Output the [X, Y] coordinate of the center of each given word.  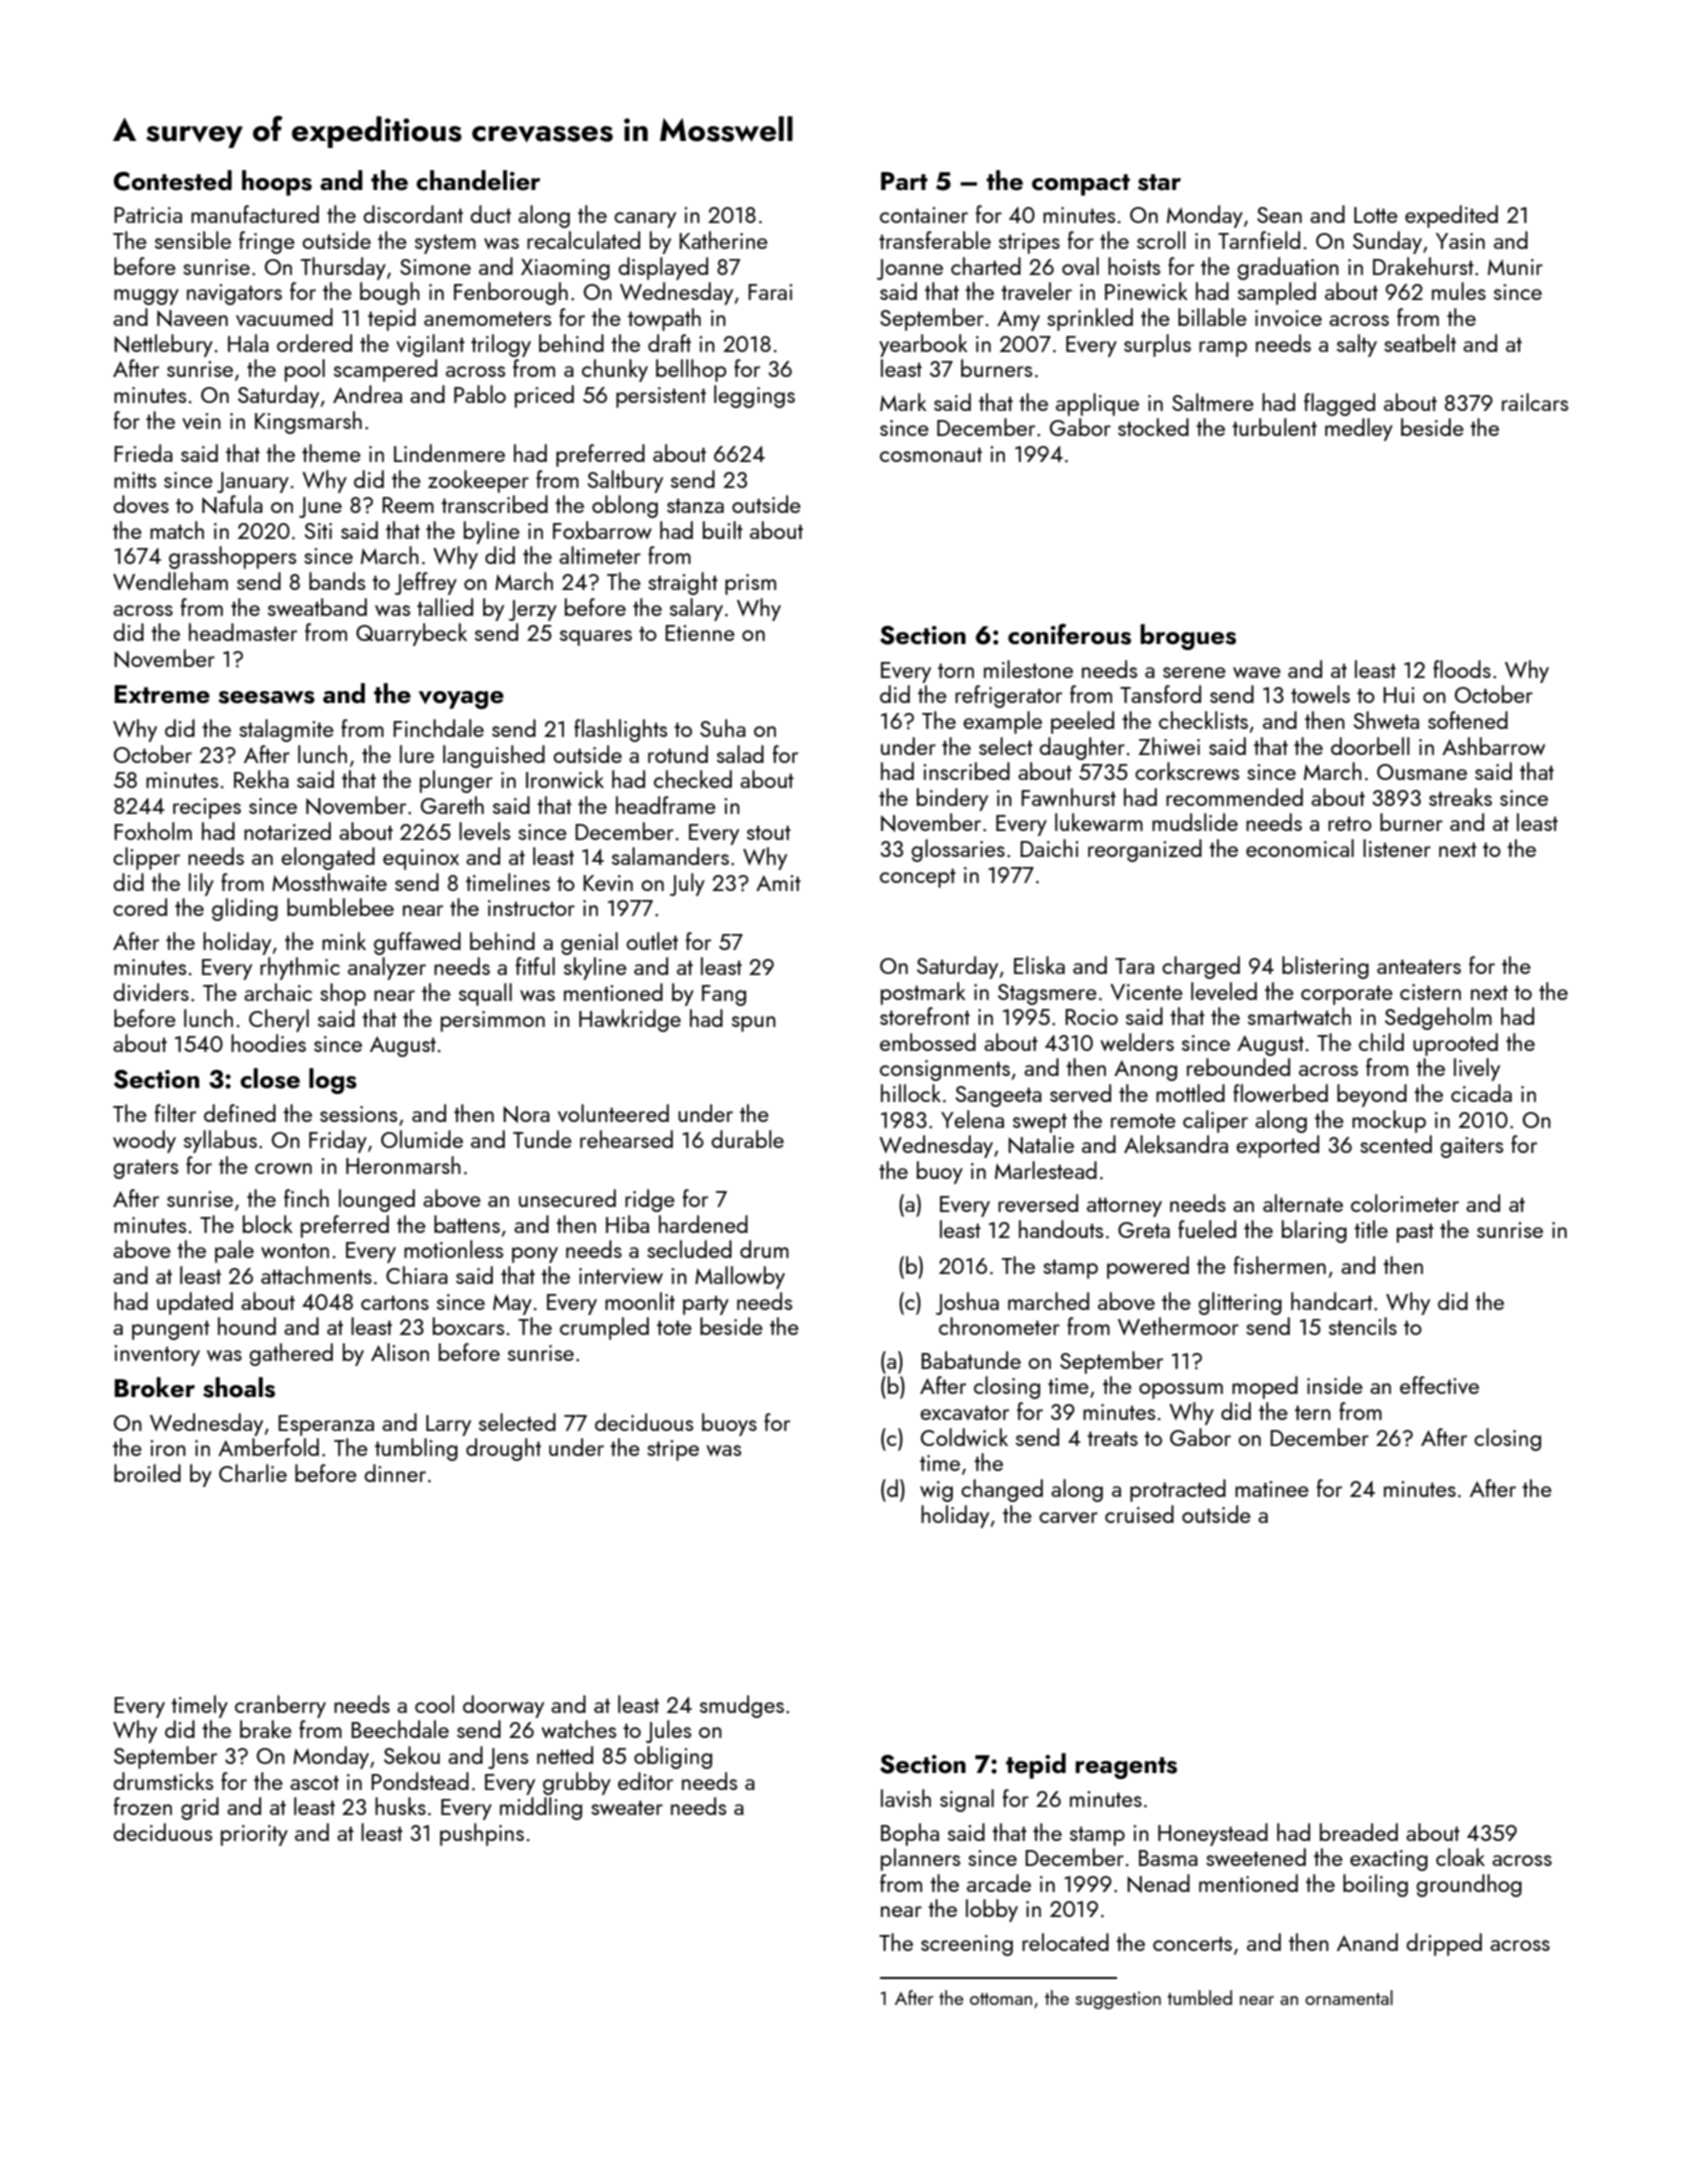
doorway [503, 1706]
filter [175, 1113]
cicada [1481, 1093]
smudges [742, 1706]
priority [254, 1835]
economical [1300, 848]
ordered [314, 343]
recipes [207, 808]
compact [1081, 185]
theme [331, 453]
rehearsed [626, 1139]
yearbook [923, 345]
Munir [1515, 267]
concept [918, 878]
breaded [1359, 1832]
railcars [1535, 402]
